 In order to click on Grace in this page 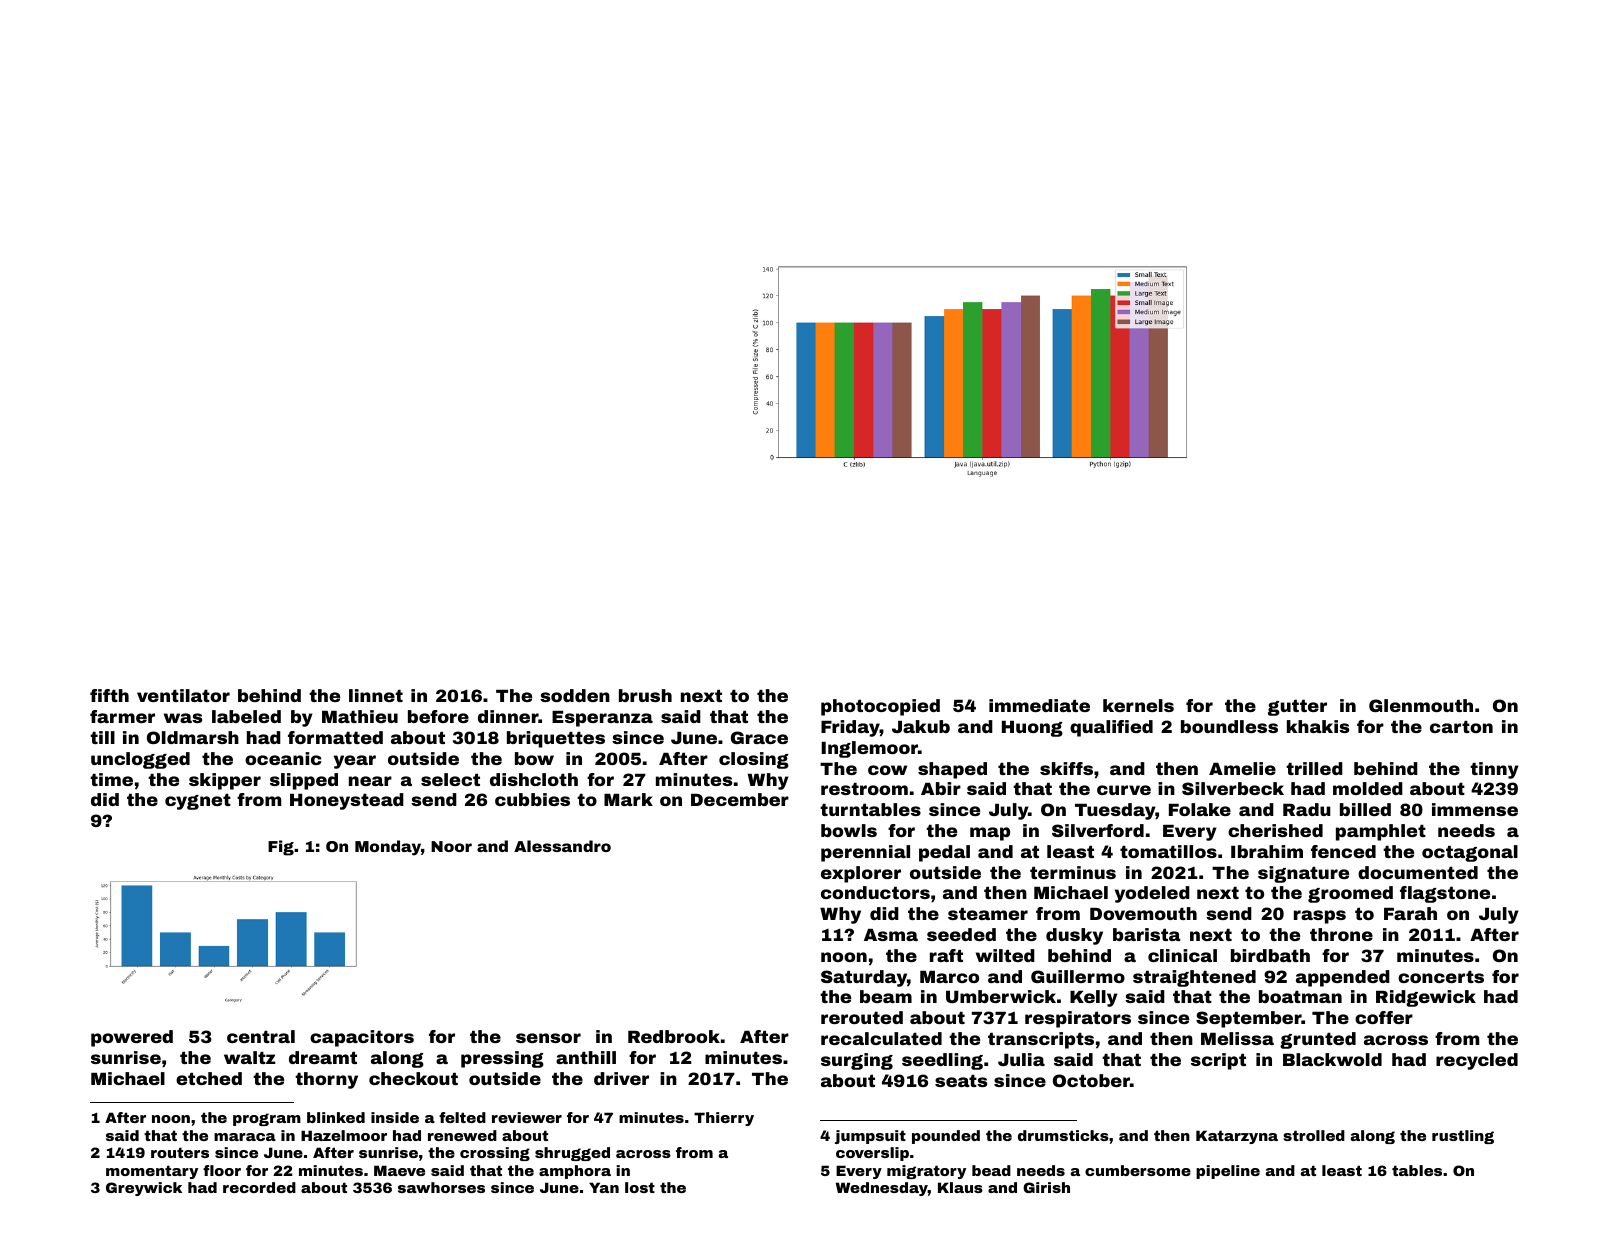, I will do `click(759, 737)`.
